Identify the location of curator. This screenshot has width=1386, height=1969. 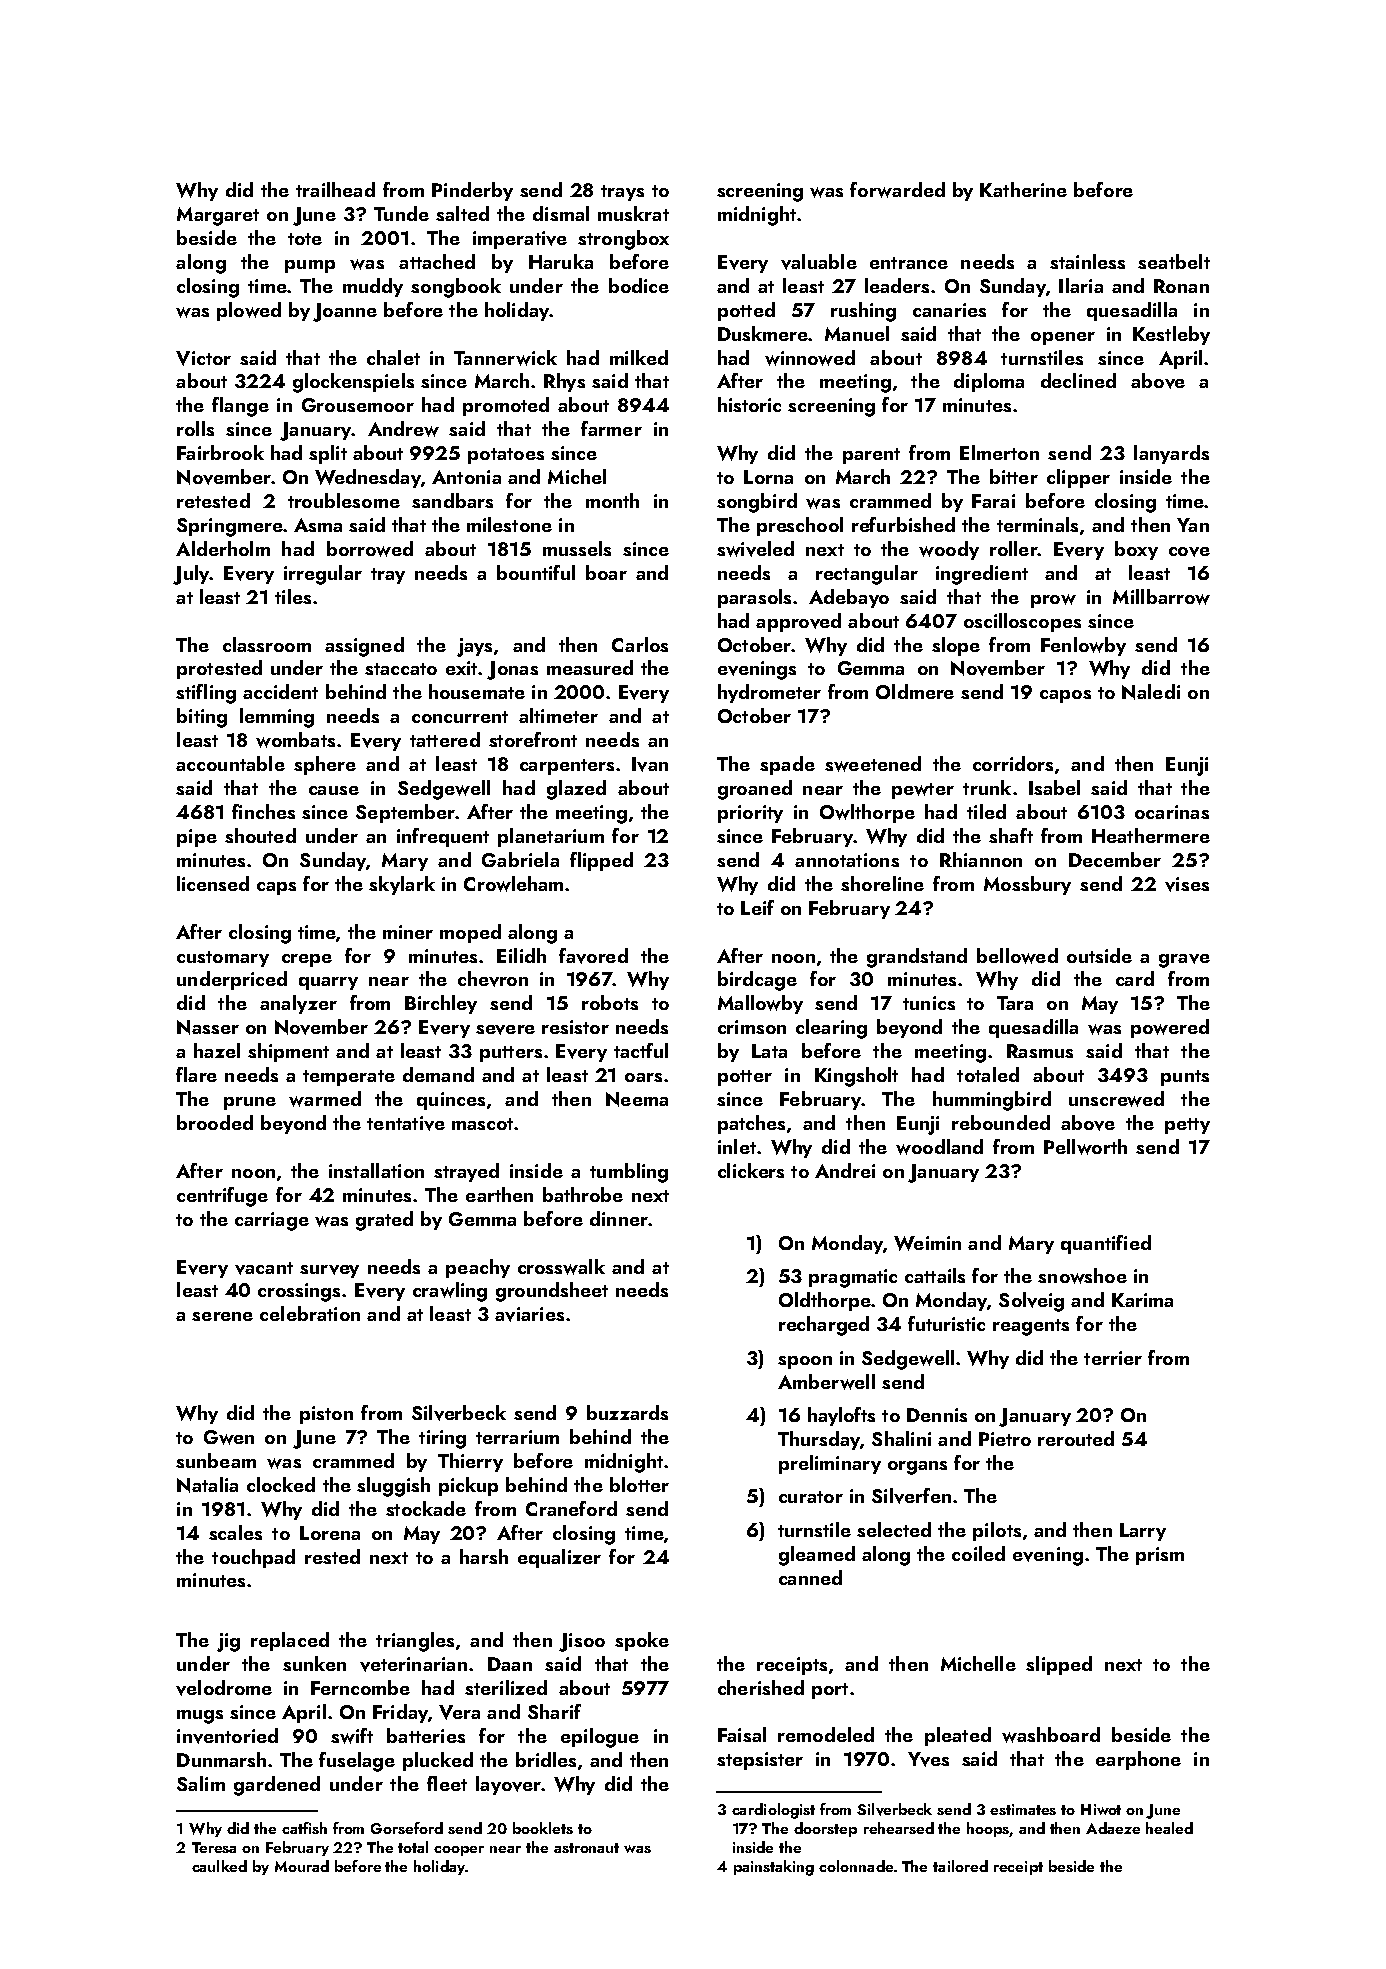
(811, 1497).
